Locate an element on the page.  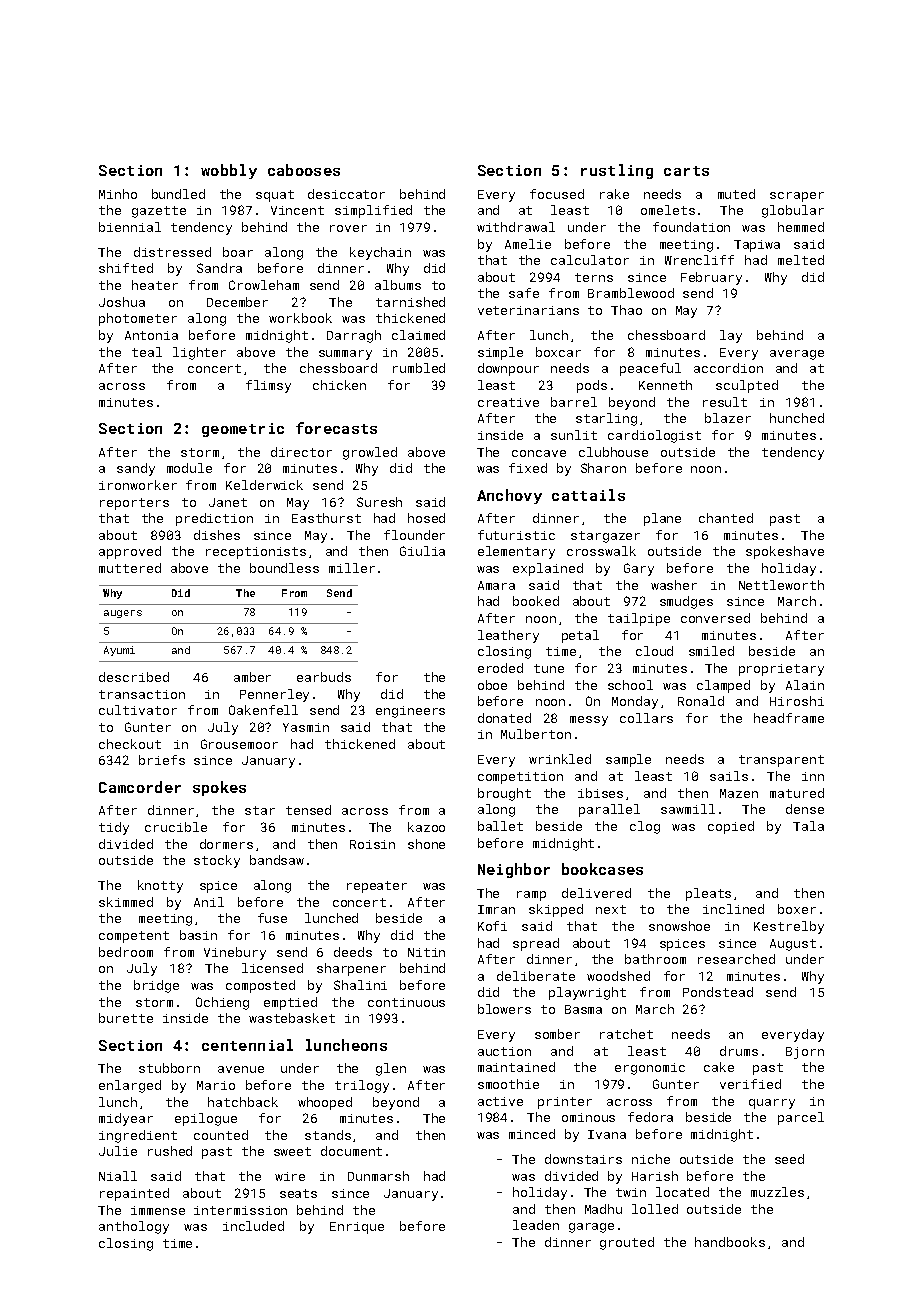
rustling is located at coordinates (617, 171).
